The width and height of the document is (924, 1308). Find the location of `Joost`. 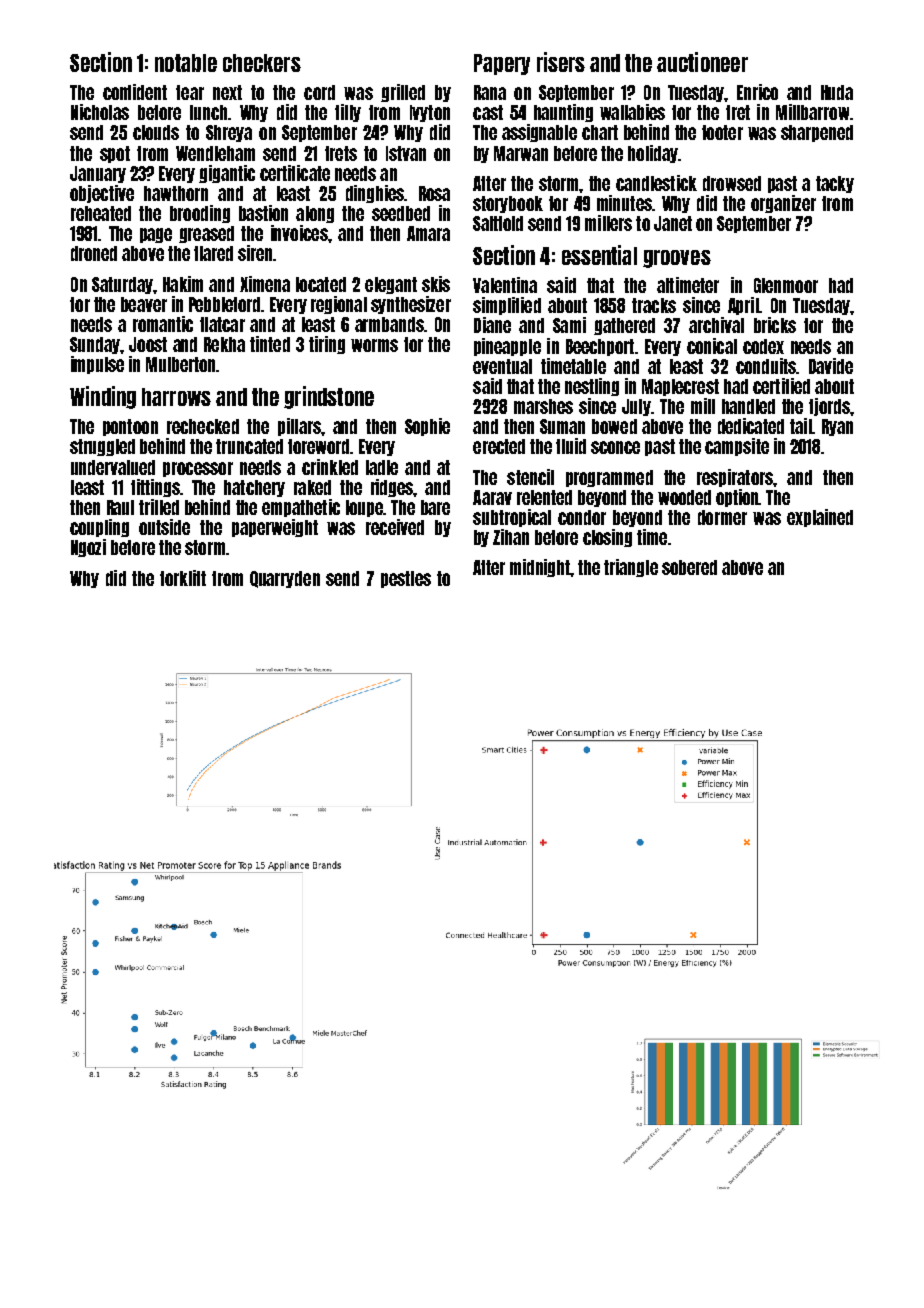

Joost is located at coordinates (148, 344).
